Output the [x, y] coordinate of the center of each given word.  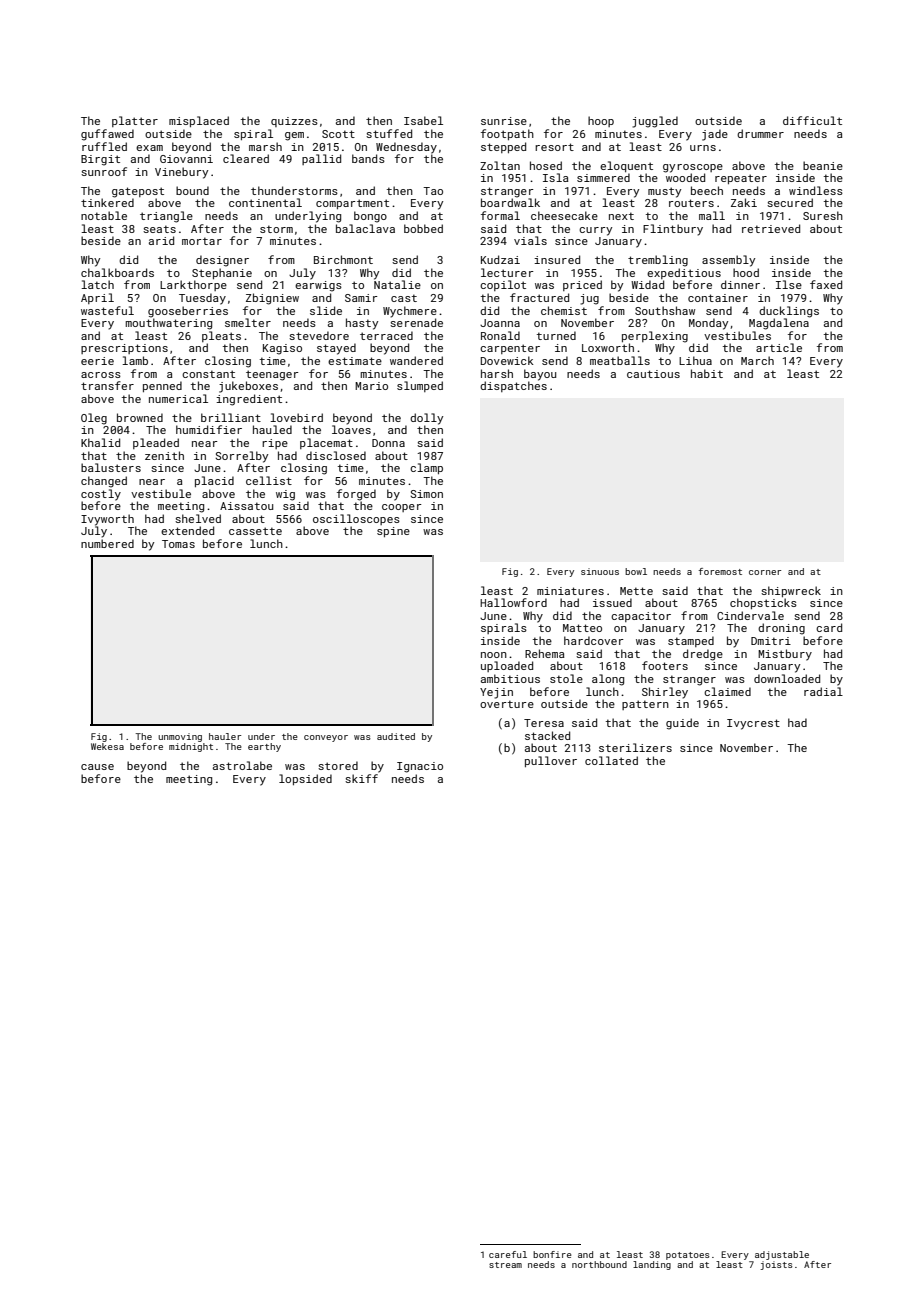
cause [97, 767]
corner [765, 572]
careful [508, 1254]
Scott [338, 134]
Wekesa [107, 746]
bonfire [552, 1254]
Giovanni [186, 159]
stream [505, 1265]
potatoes [687, 1256]
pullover [551, 761]
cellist [269, 480]
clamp [426, 468]
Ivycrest [753, 724]
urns [703, 148]
